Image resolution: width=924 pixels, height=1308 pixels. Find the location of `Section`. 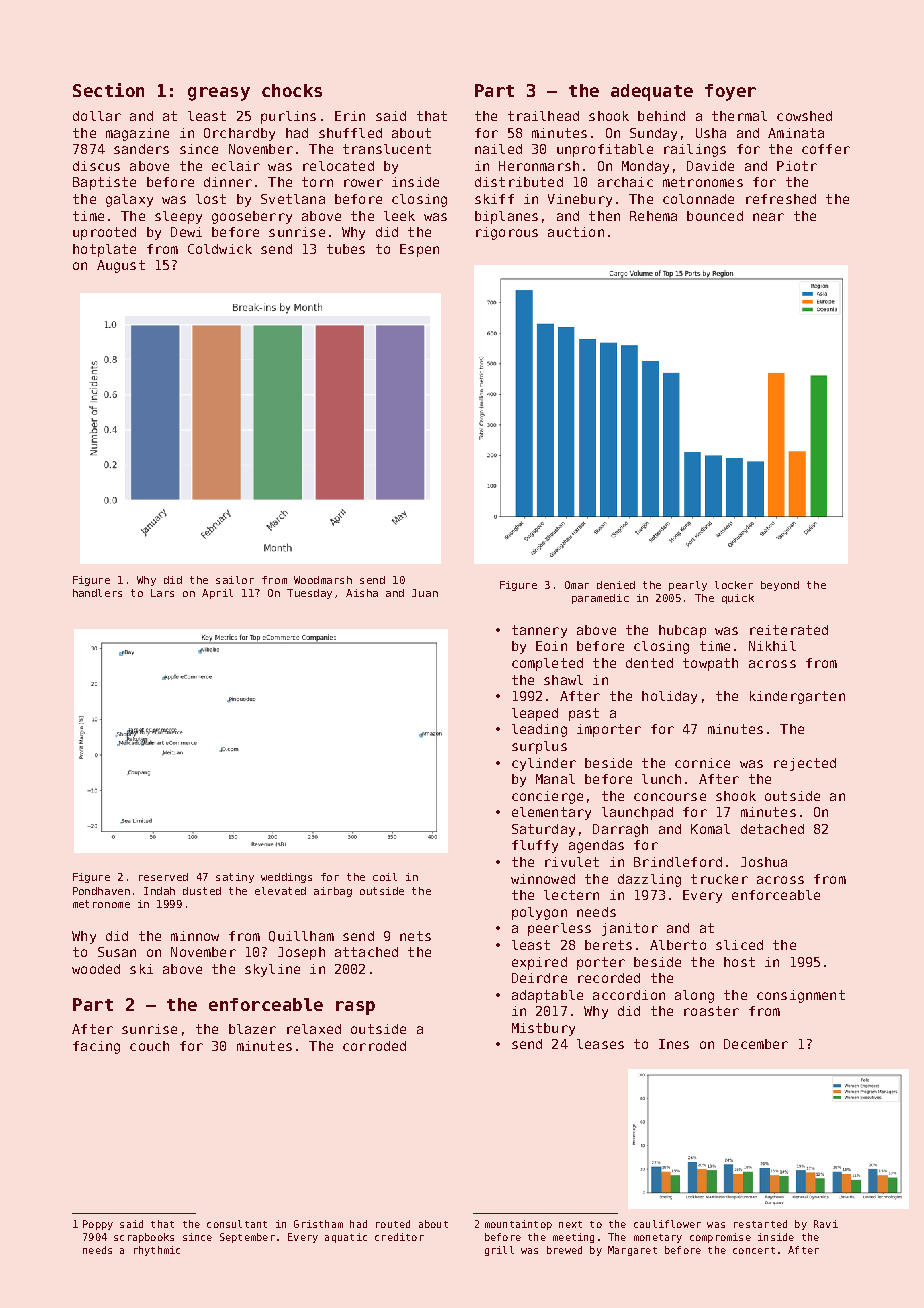

Section is located at coordinates (108, 90).
